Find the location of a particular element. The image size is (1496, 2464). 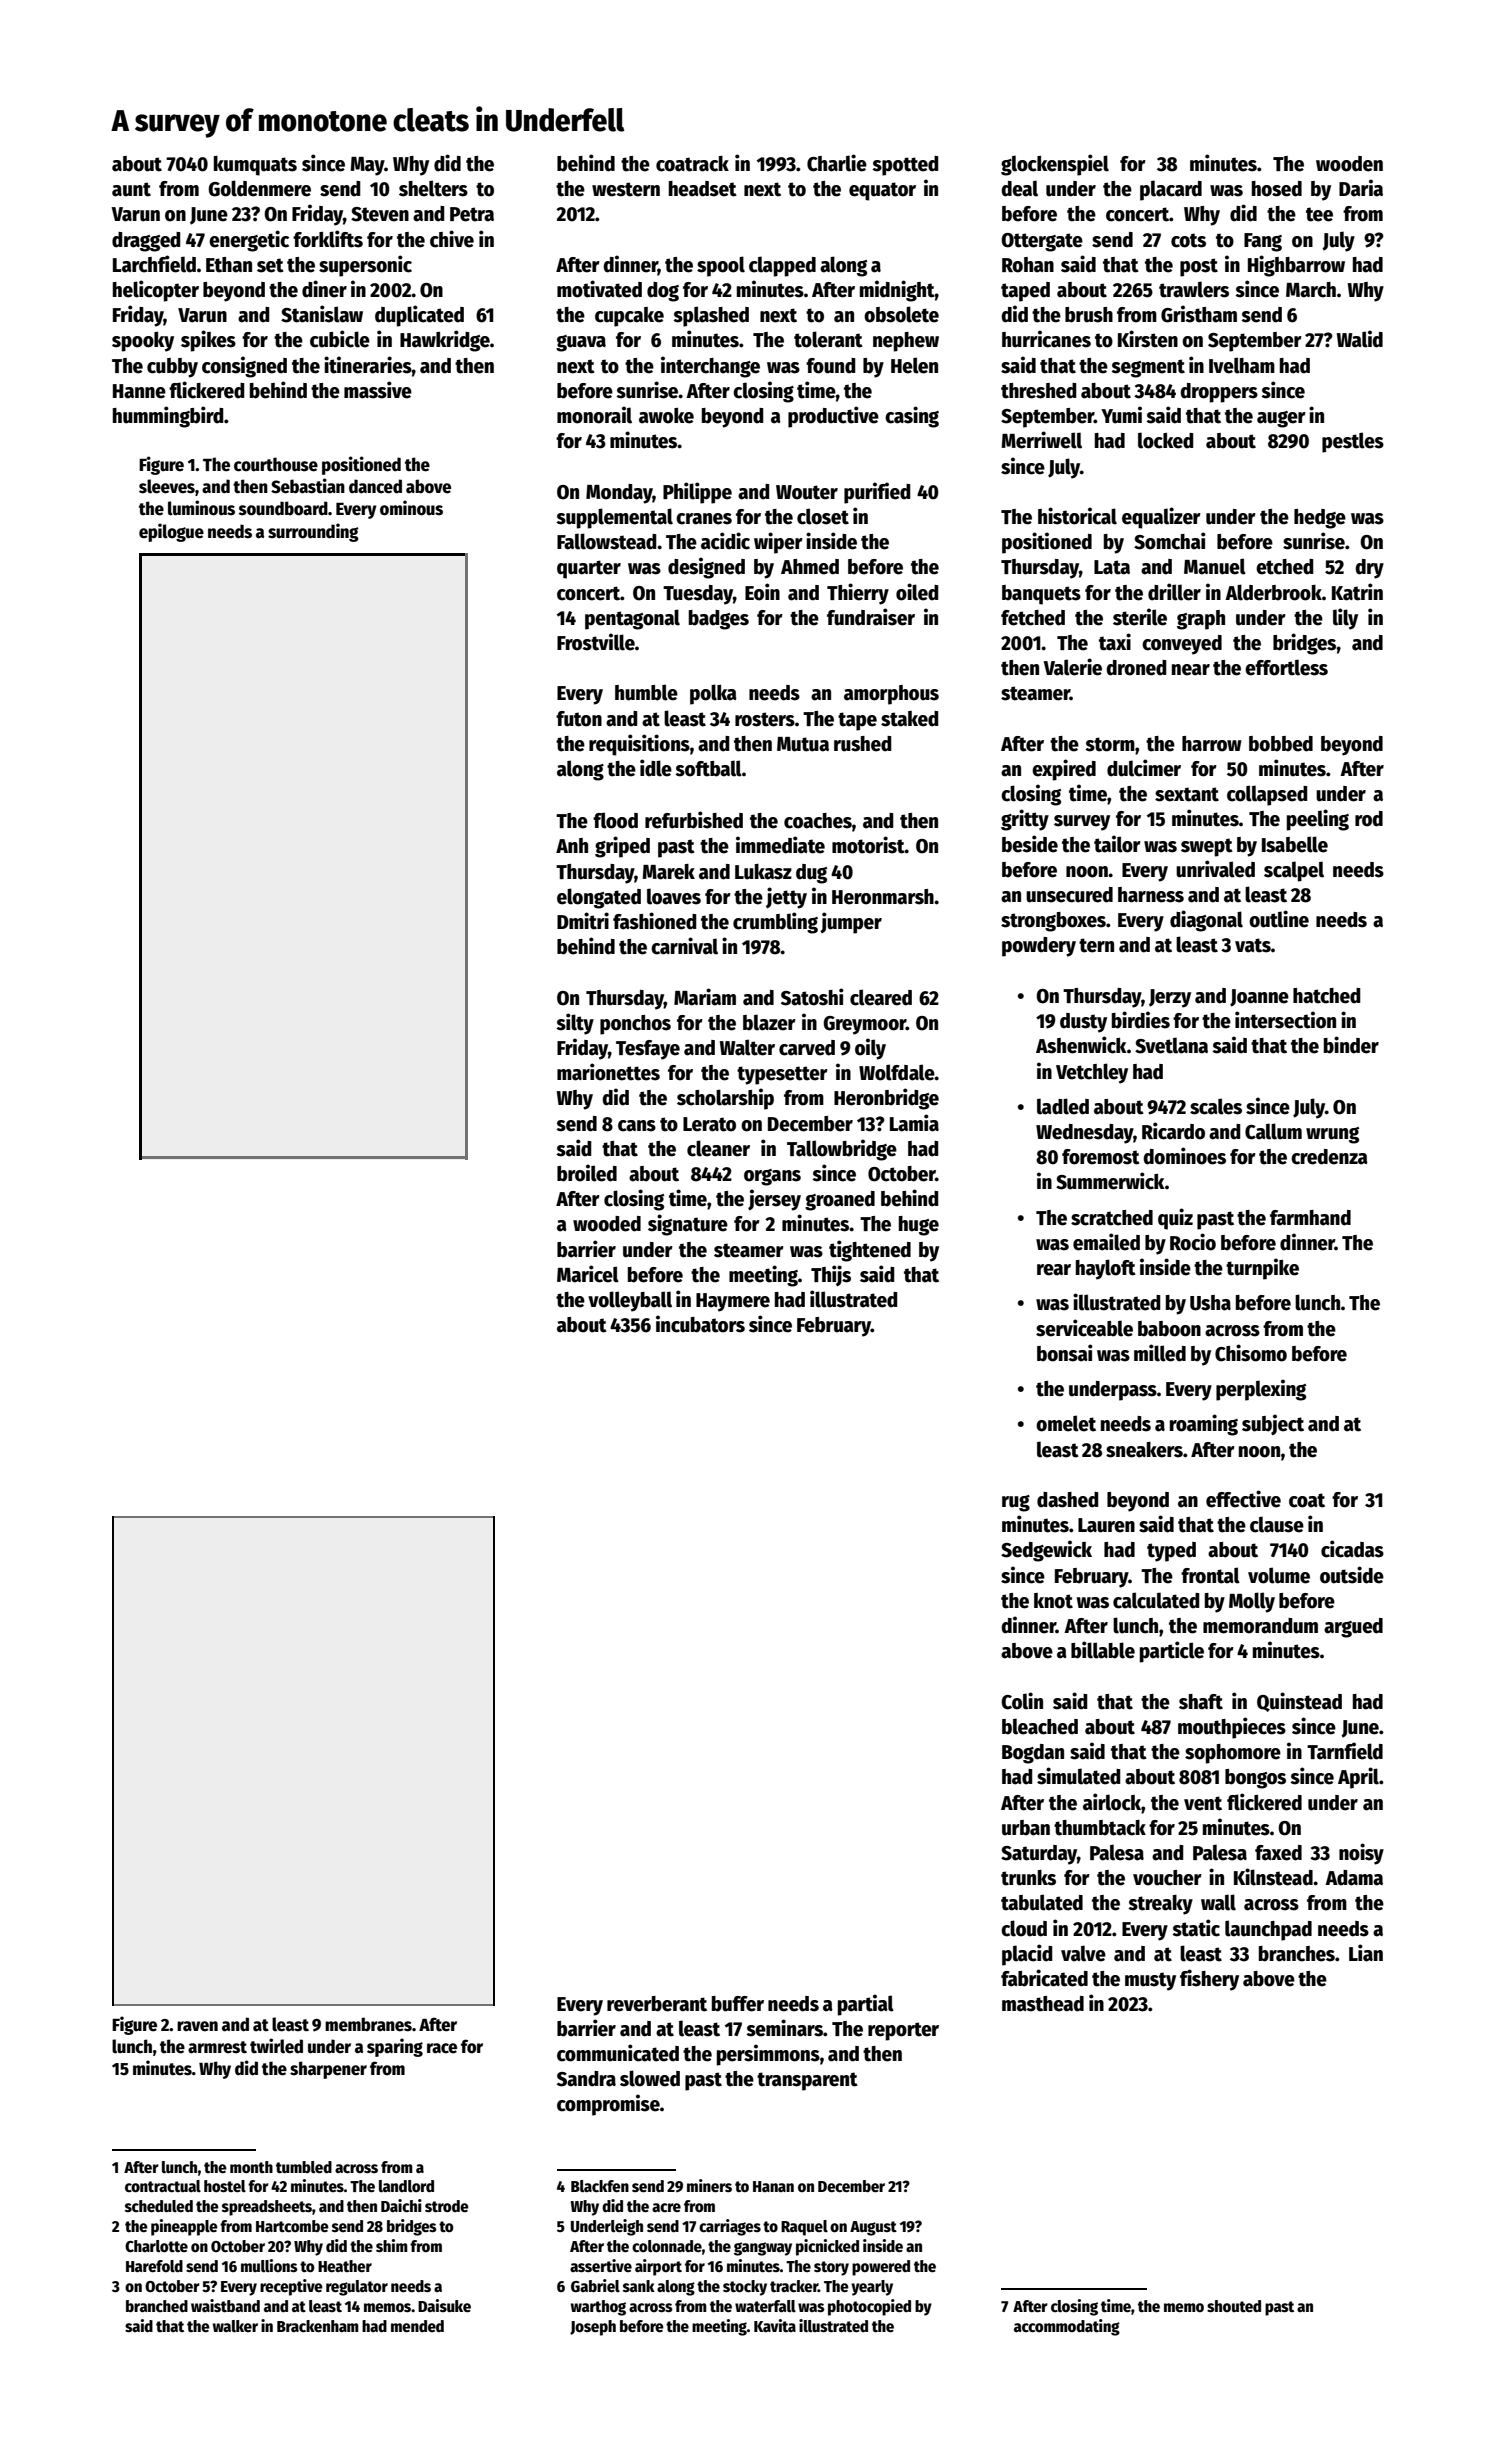

spotted is located at coordinates (905, 166).
